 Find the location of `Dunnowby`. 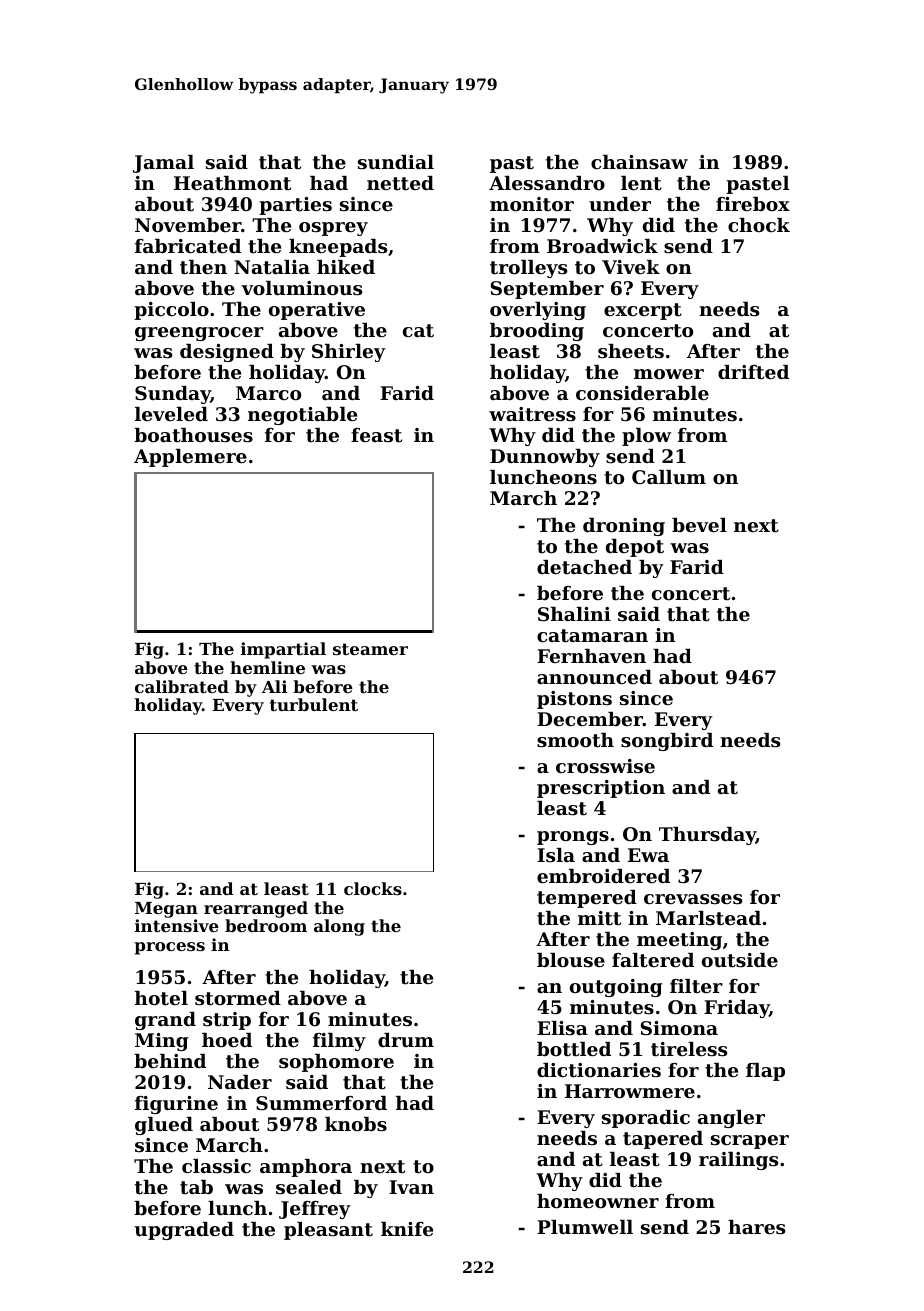

Dunnowby is located at coordinates (545, 458).
